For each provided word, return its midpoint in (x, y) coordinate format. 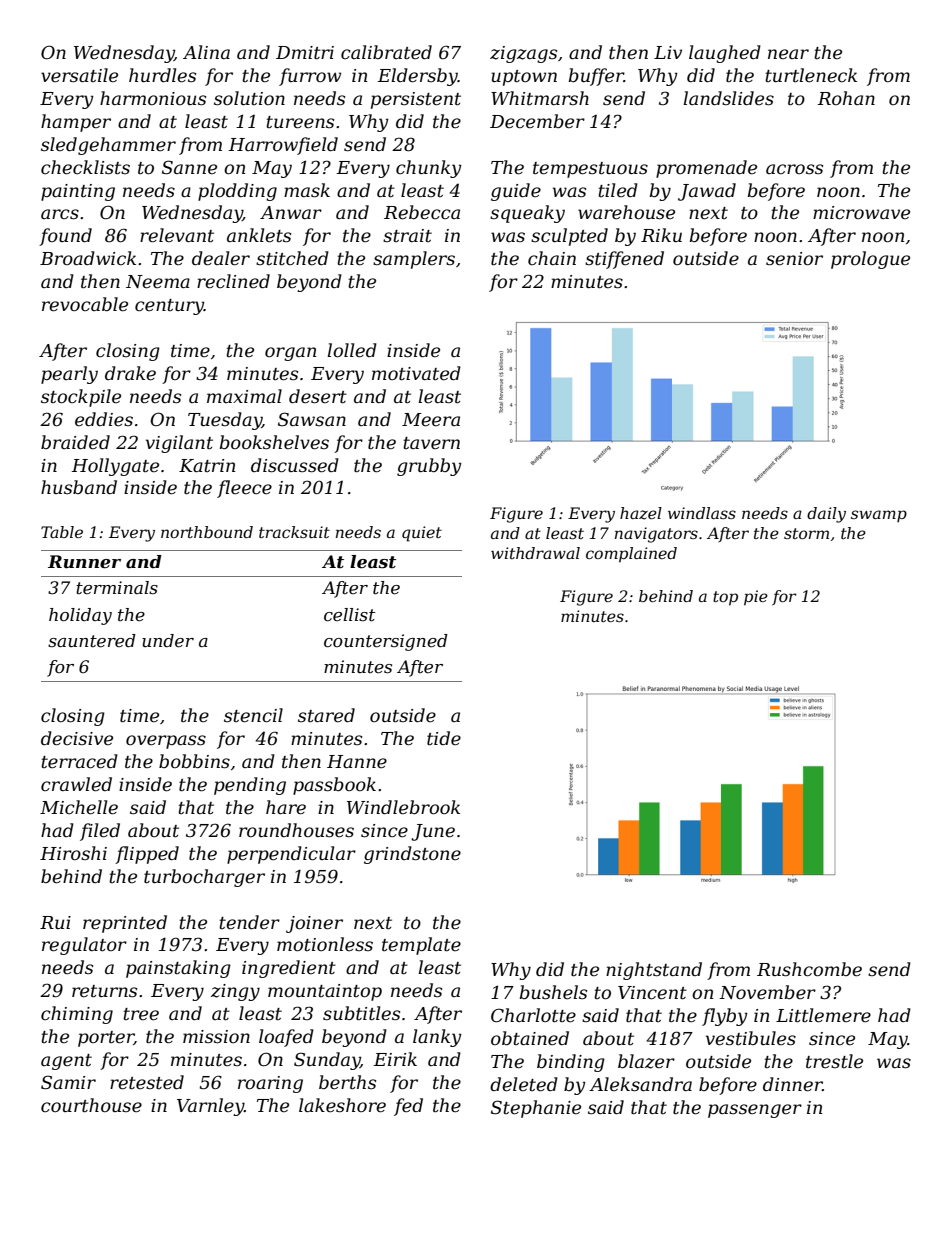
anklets (259, 235)
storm (806, 533)
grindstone (412, 855)
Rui (55, 922)
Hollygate (115, 467)
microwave (861, 213)
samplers (414, 260)
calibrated (386, 52)
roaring (270, 1084)
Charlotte (533, 1015)
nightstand (654, 971)
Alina (206, 52)
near (788, 54)
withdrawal (535, 553)
